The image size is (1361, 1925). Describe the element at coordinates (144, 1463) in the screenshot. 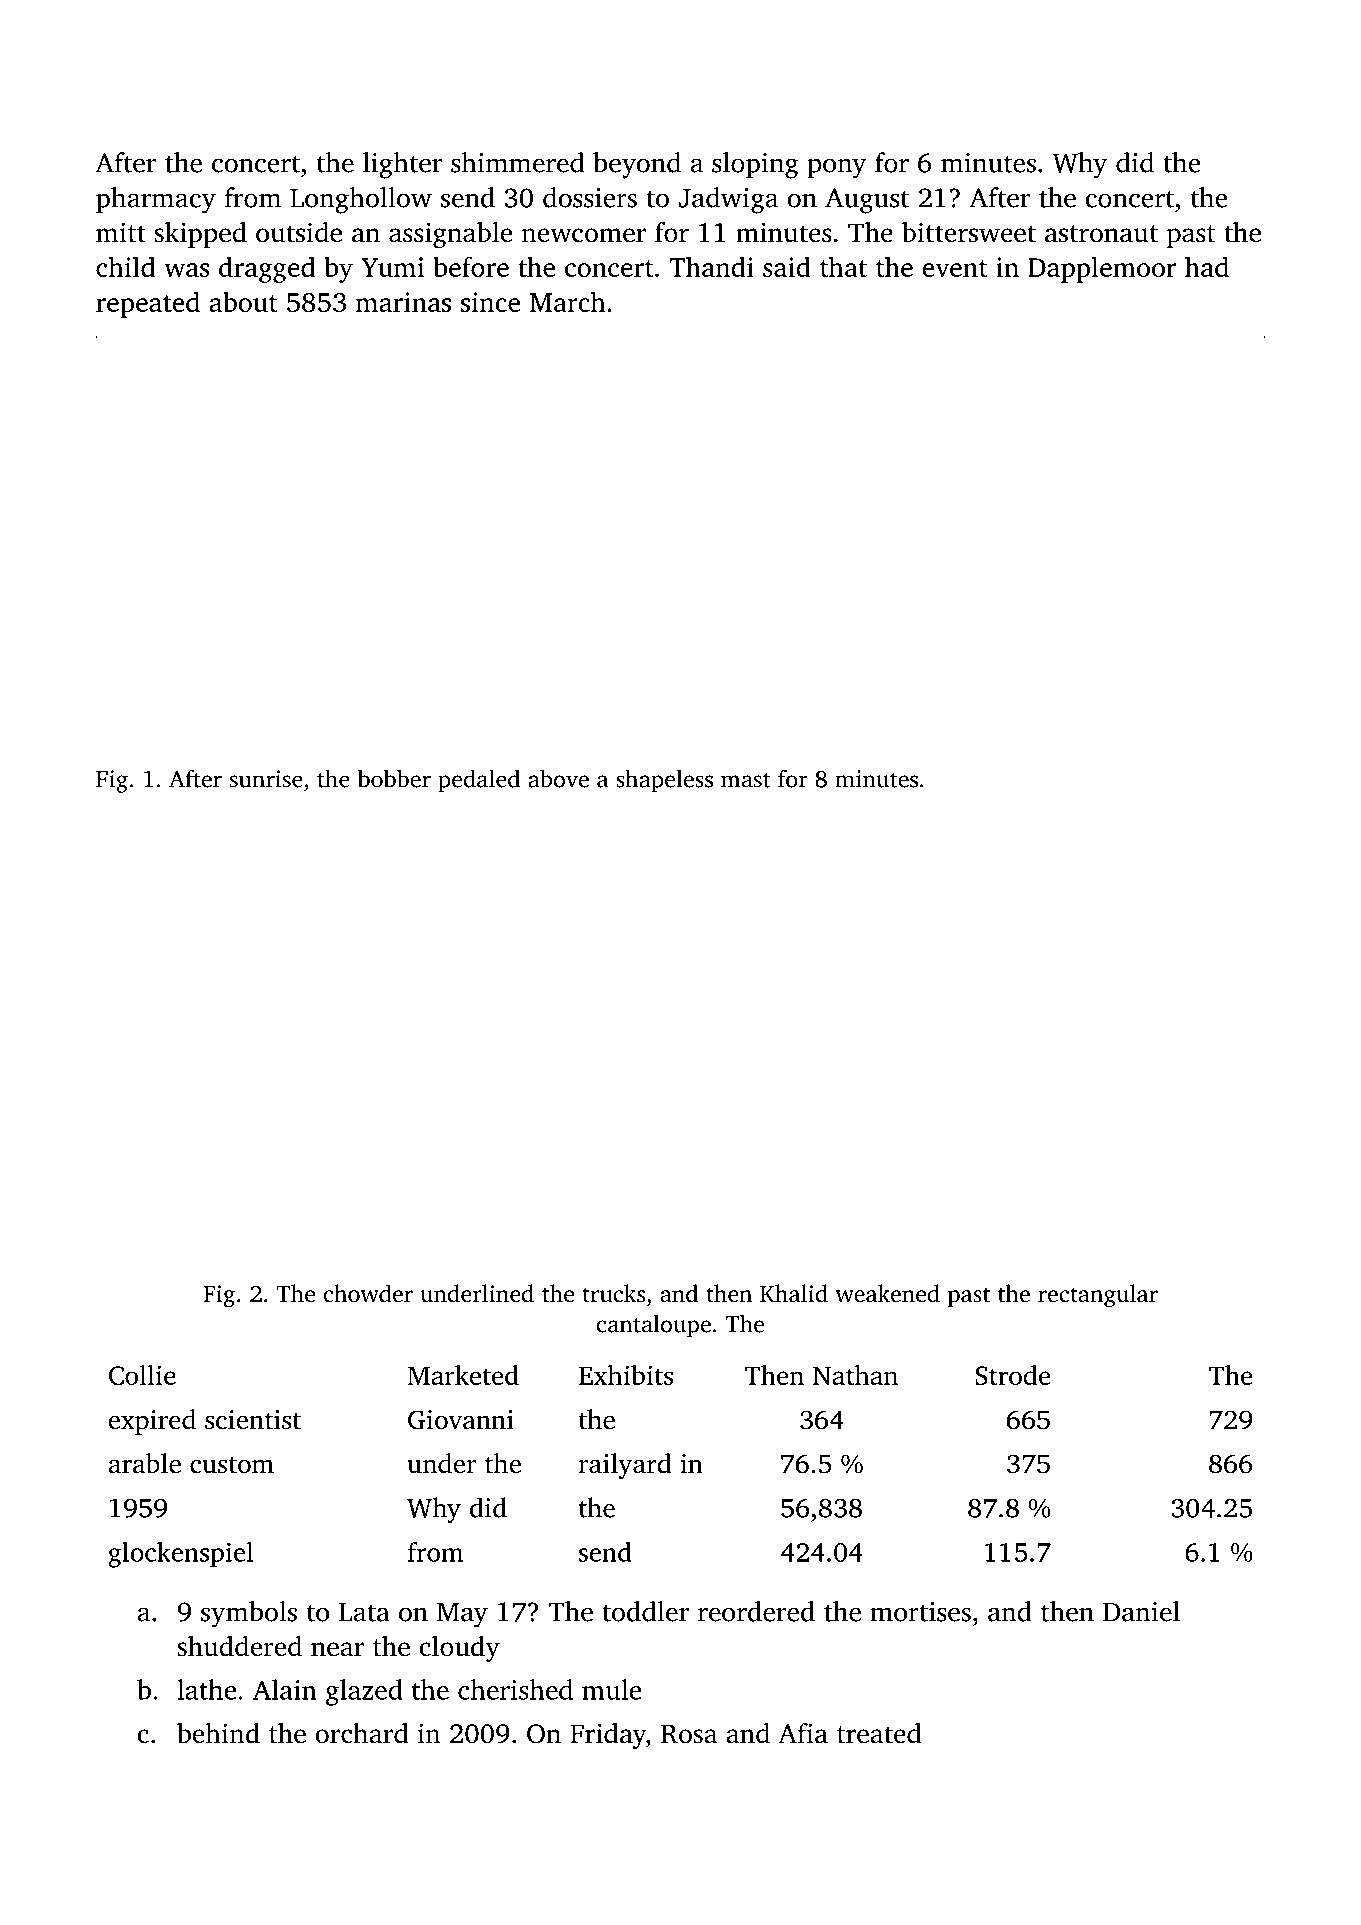

I see `arable` at that location.
